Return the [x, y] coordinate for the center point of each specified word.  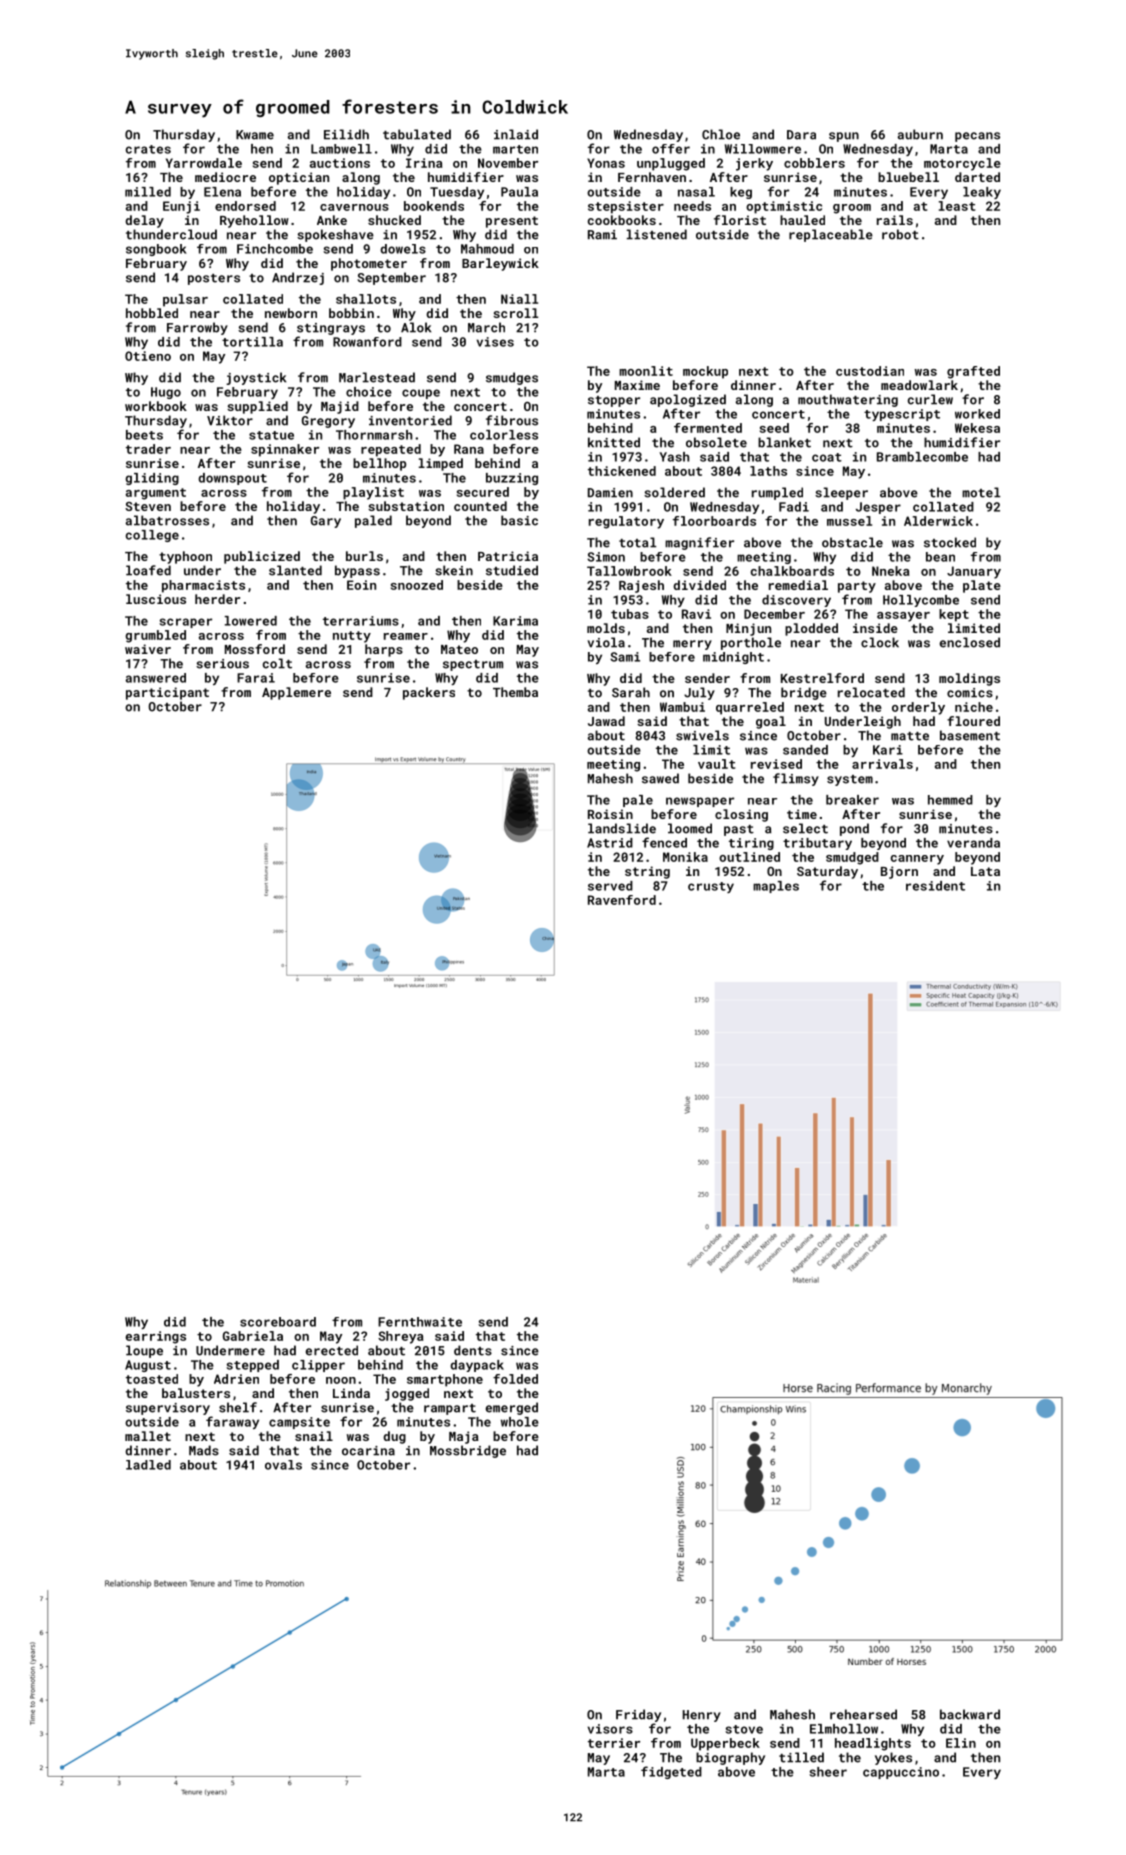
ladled [148, 1465]
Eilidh [346, 134]
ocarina [368, 1451]
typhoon [185, 557]
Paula [519, 192]
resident [935, 886]
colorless [504, 435]
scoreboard [278, 1322]
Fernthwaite [420, 1322]
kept [954, 615]
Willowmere [763, 149]
